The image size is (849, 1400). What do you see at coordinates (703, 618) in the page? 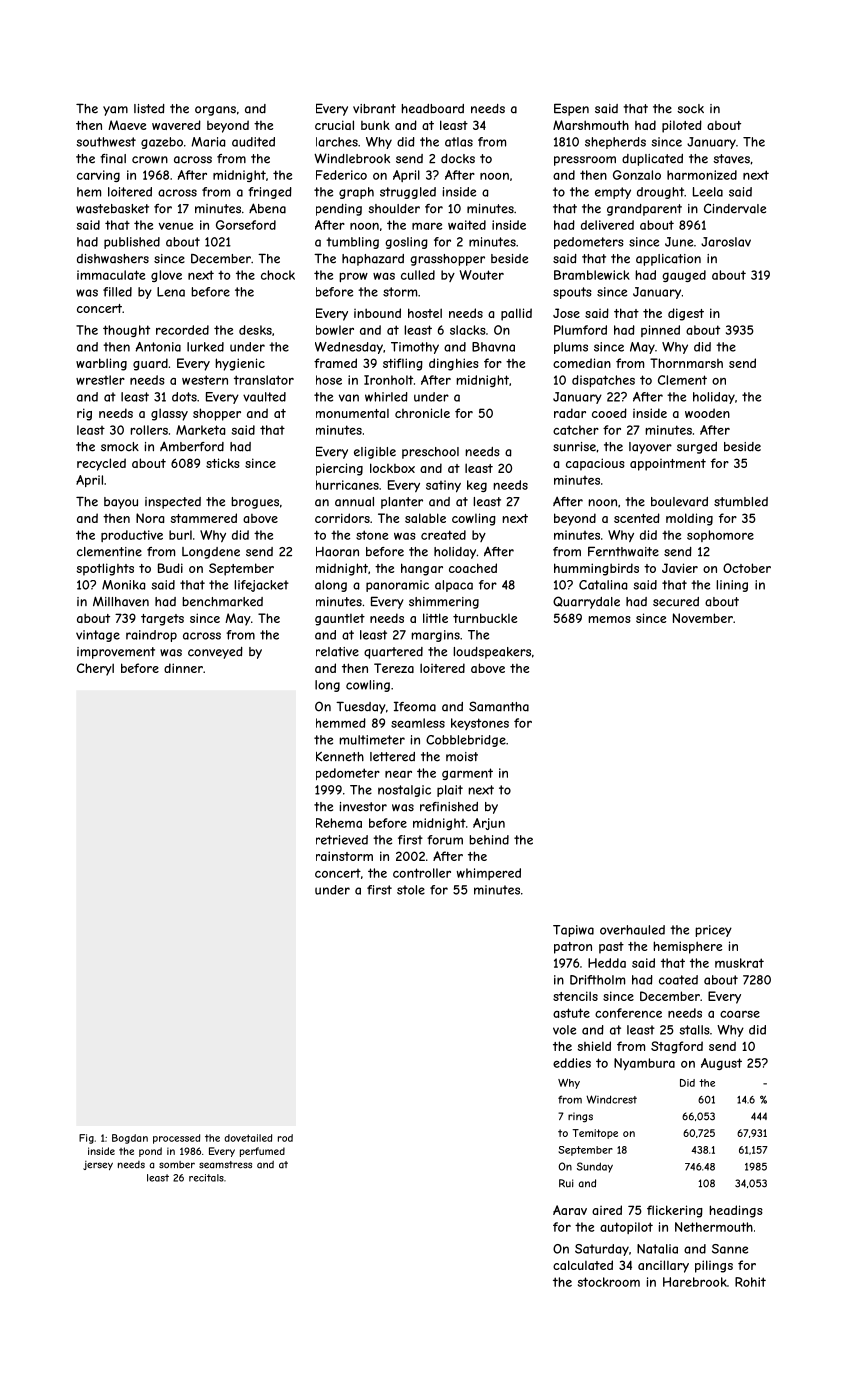
I see `November` at bounding box center [703, 618].
